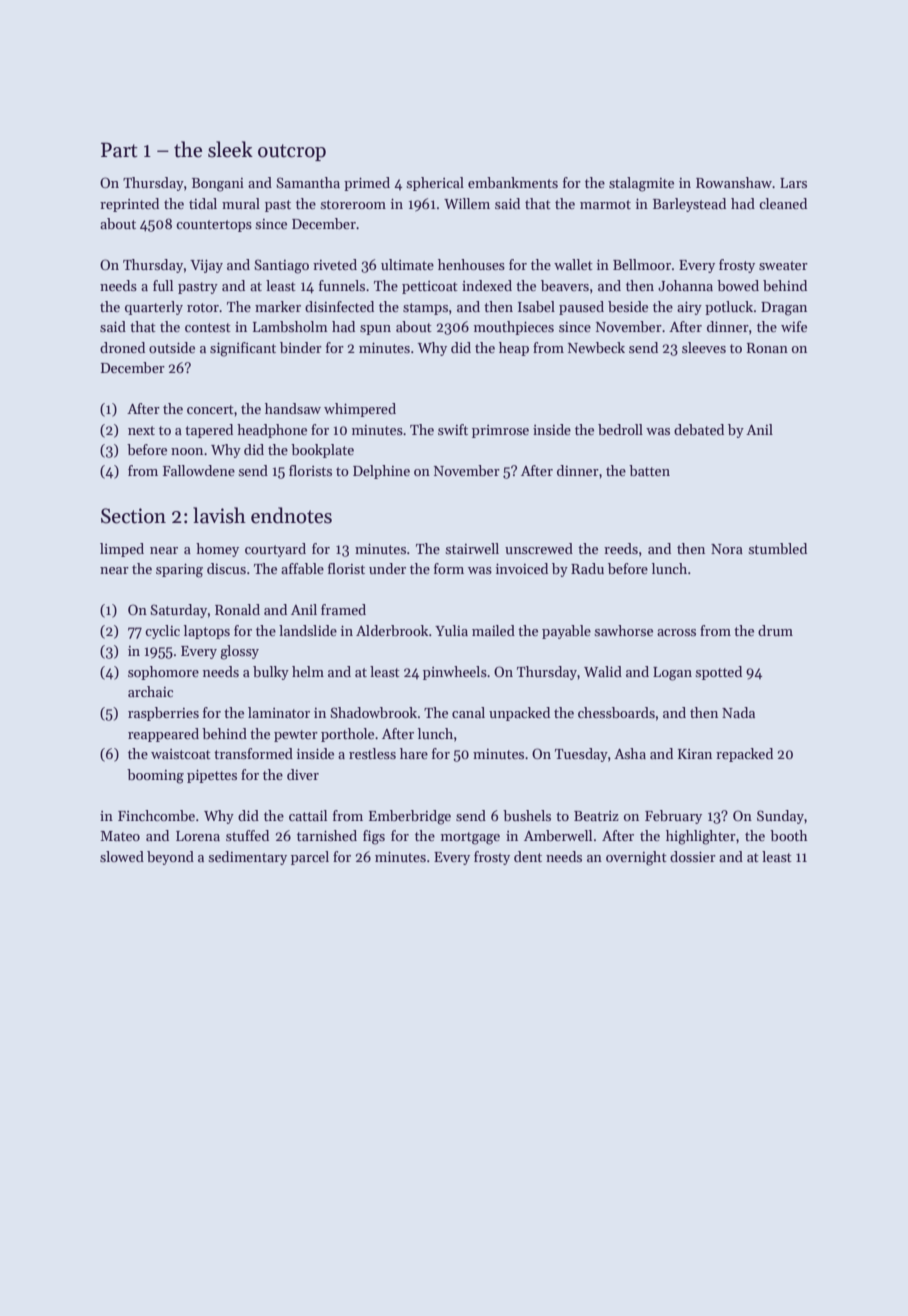  What do you see at coordinates (119, 150) in the screenshot?
I see `Part` at bounding box center [119, 150].
